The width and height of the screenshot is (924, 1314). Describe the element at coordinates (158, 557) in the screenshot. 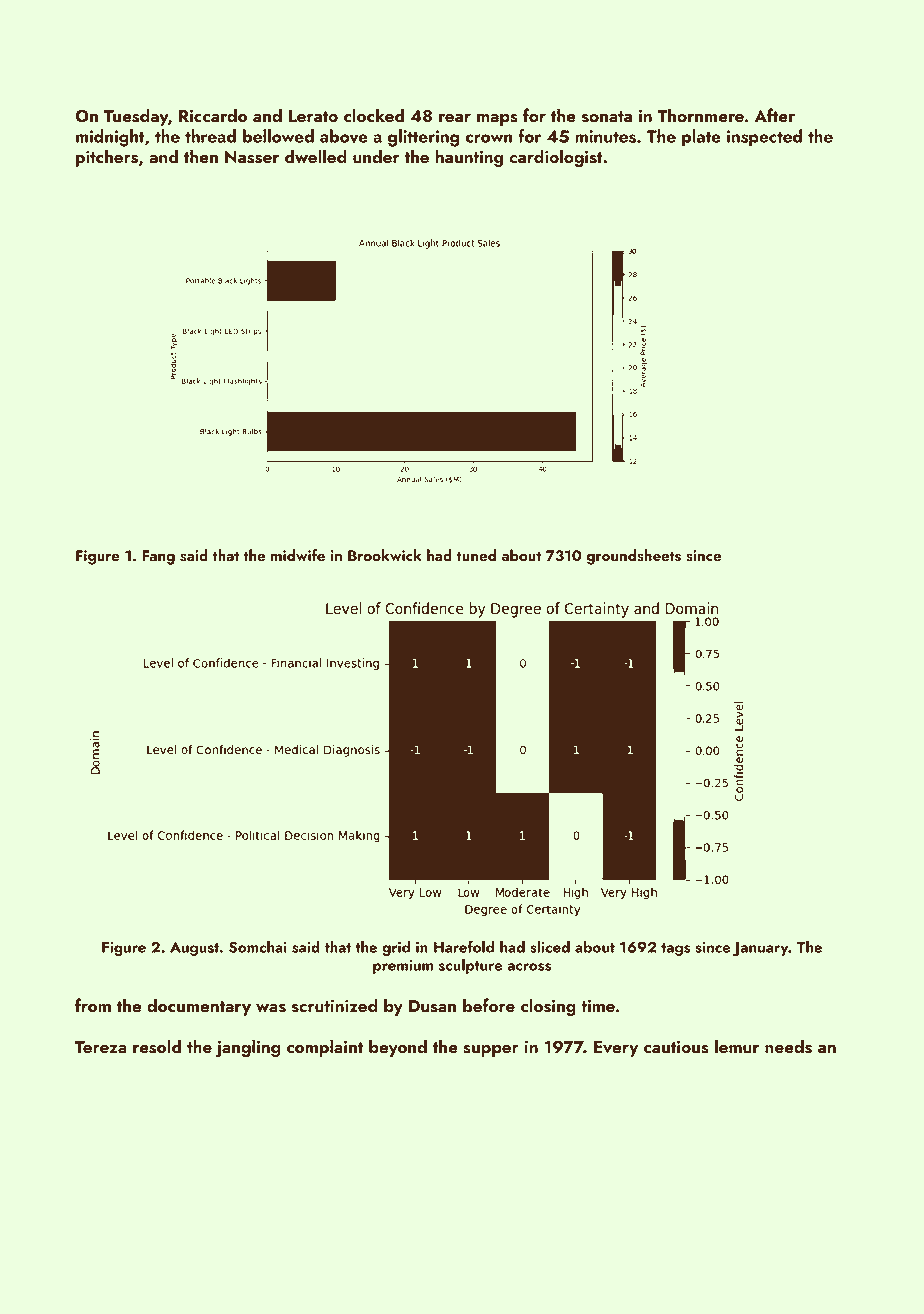

I see `Fang` at that location.
